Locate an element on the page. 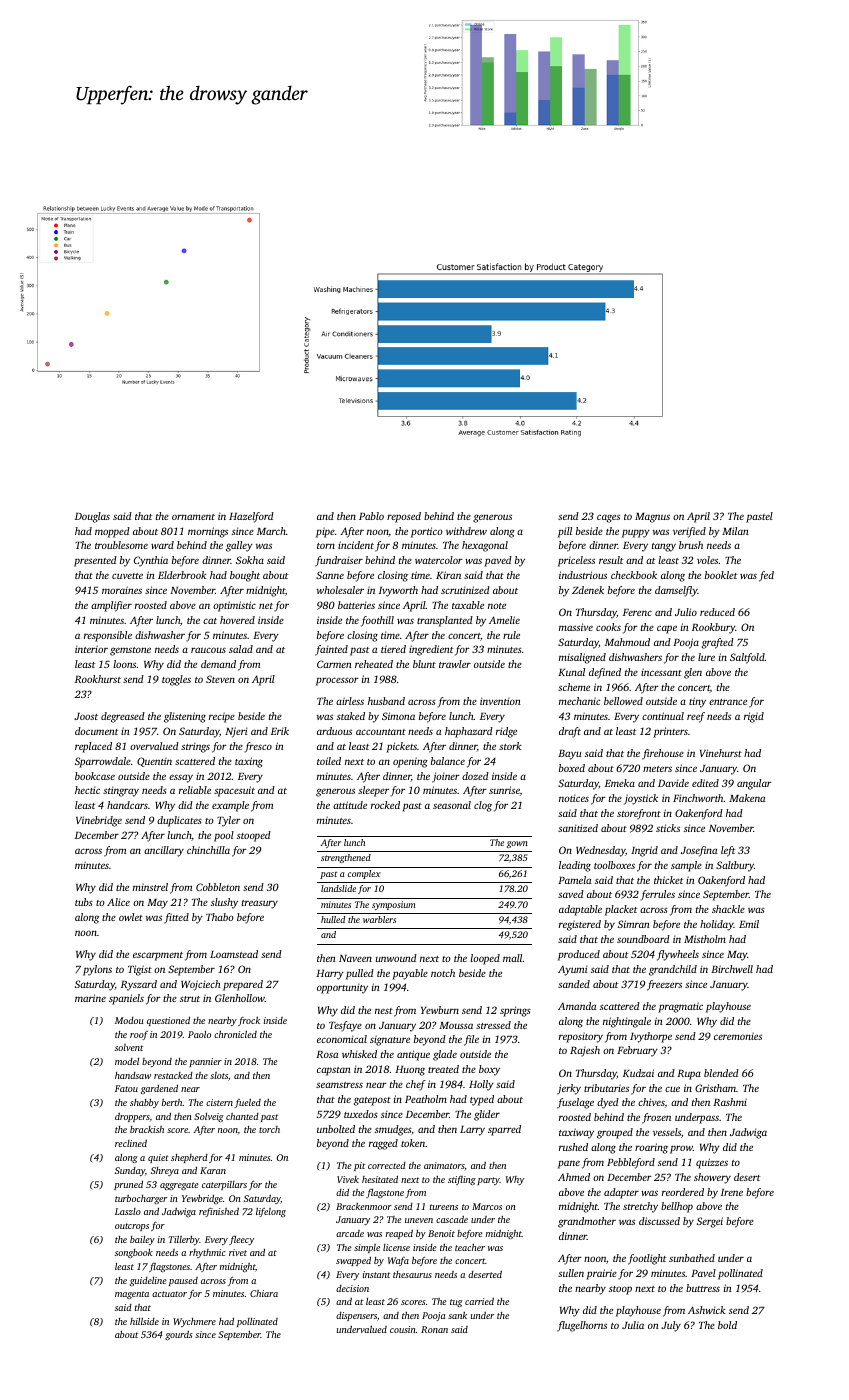 The height and width of the image is (1400, 849). magenta is located at coordinates (132, 1295).
